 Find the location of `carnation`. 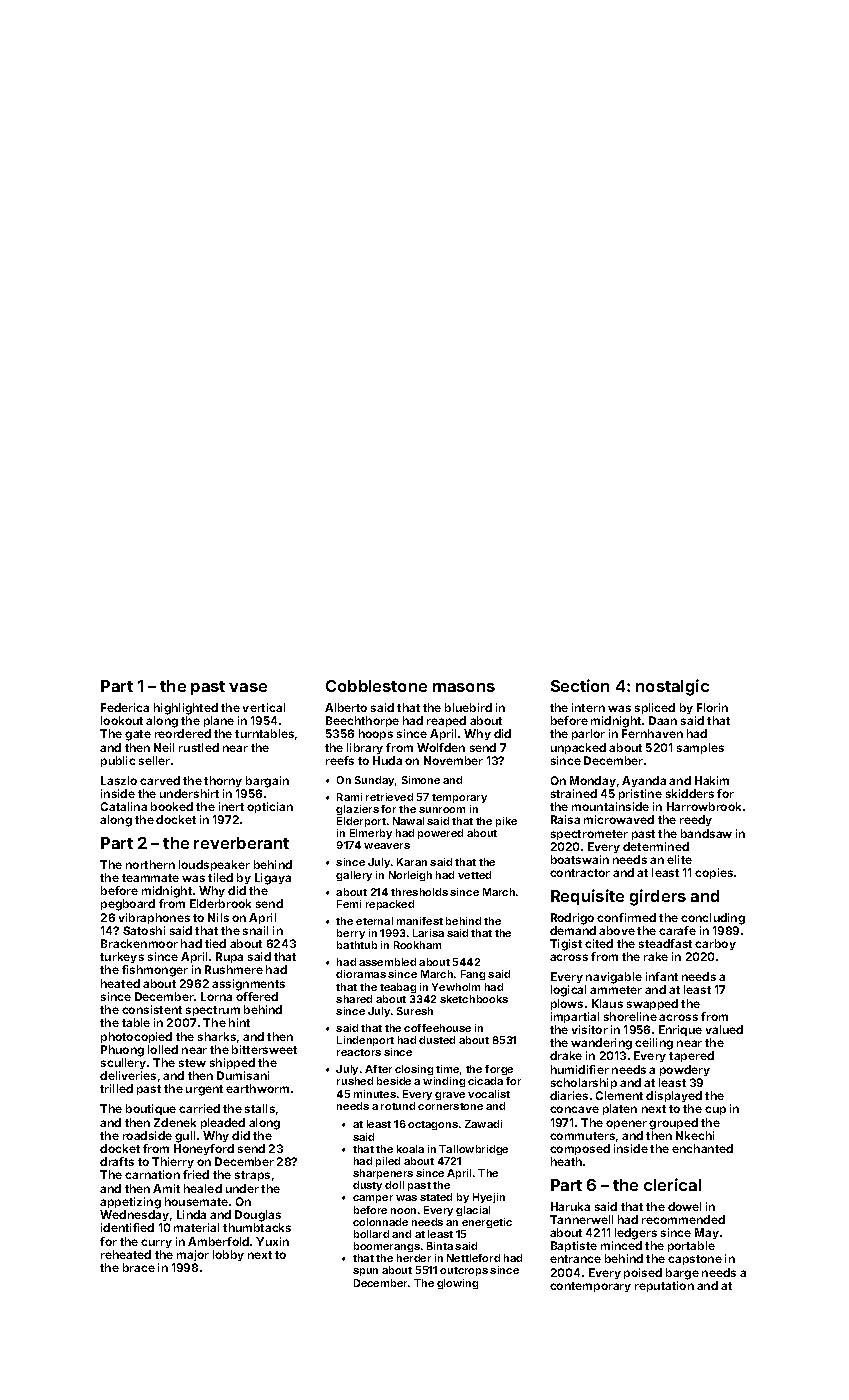

carnation is located at coordinates (152, 1174).
